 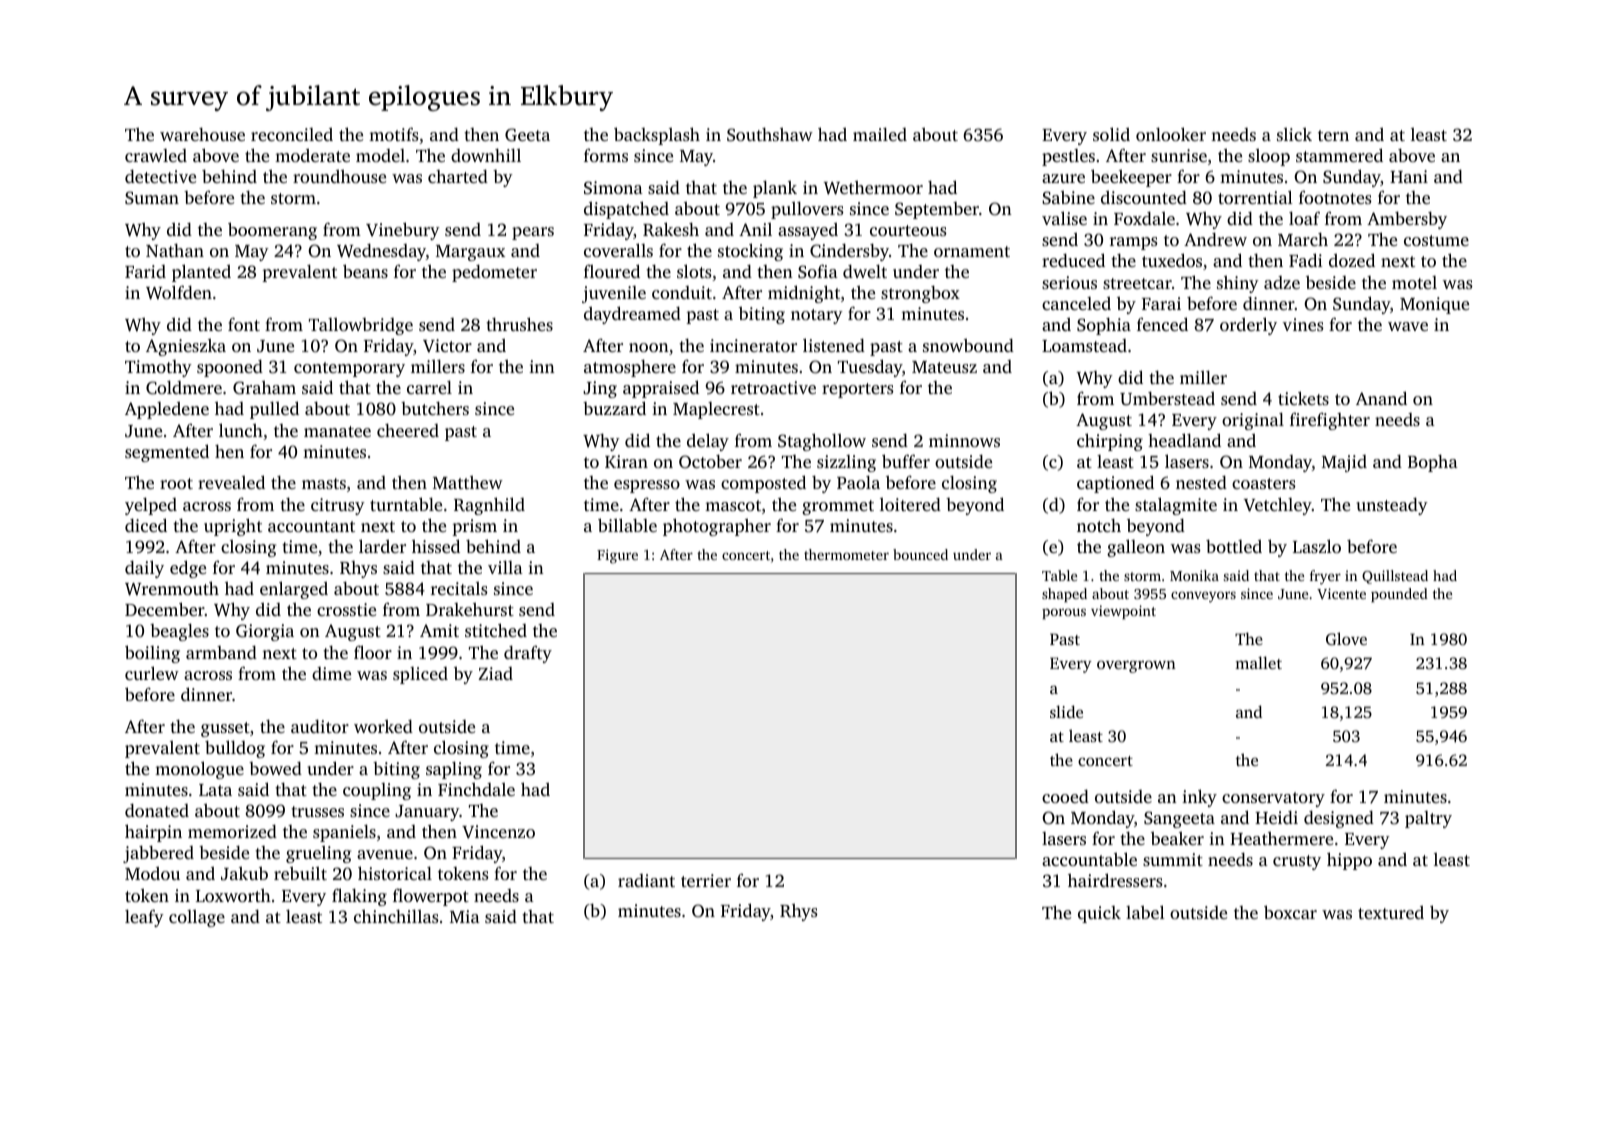 What do you see at coordinates (682, 292) in the page?
I see `conduit` at bounding box center [682, 292].
